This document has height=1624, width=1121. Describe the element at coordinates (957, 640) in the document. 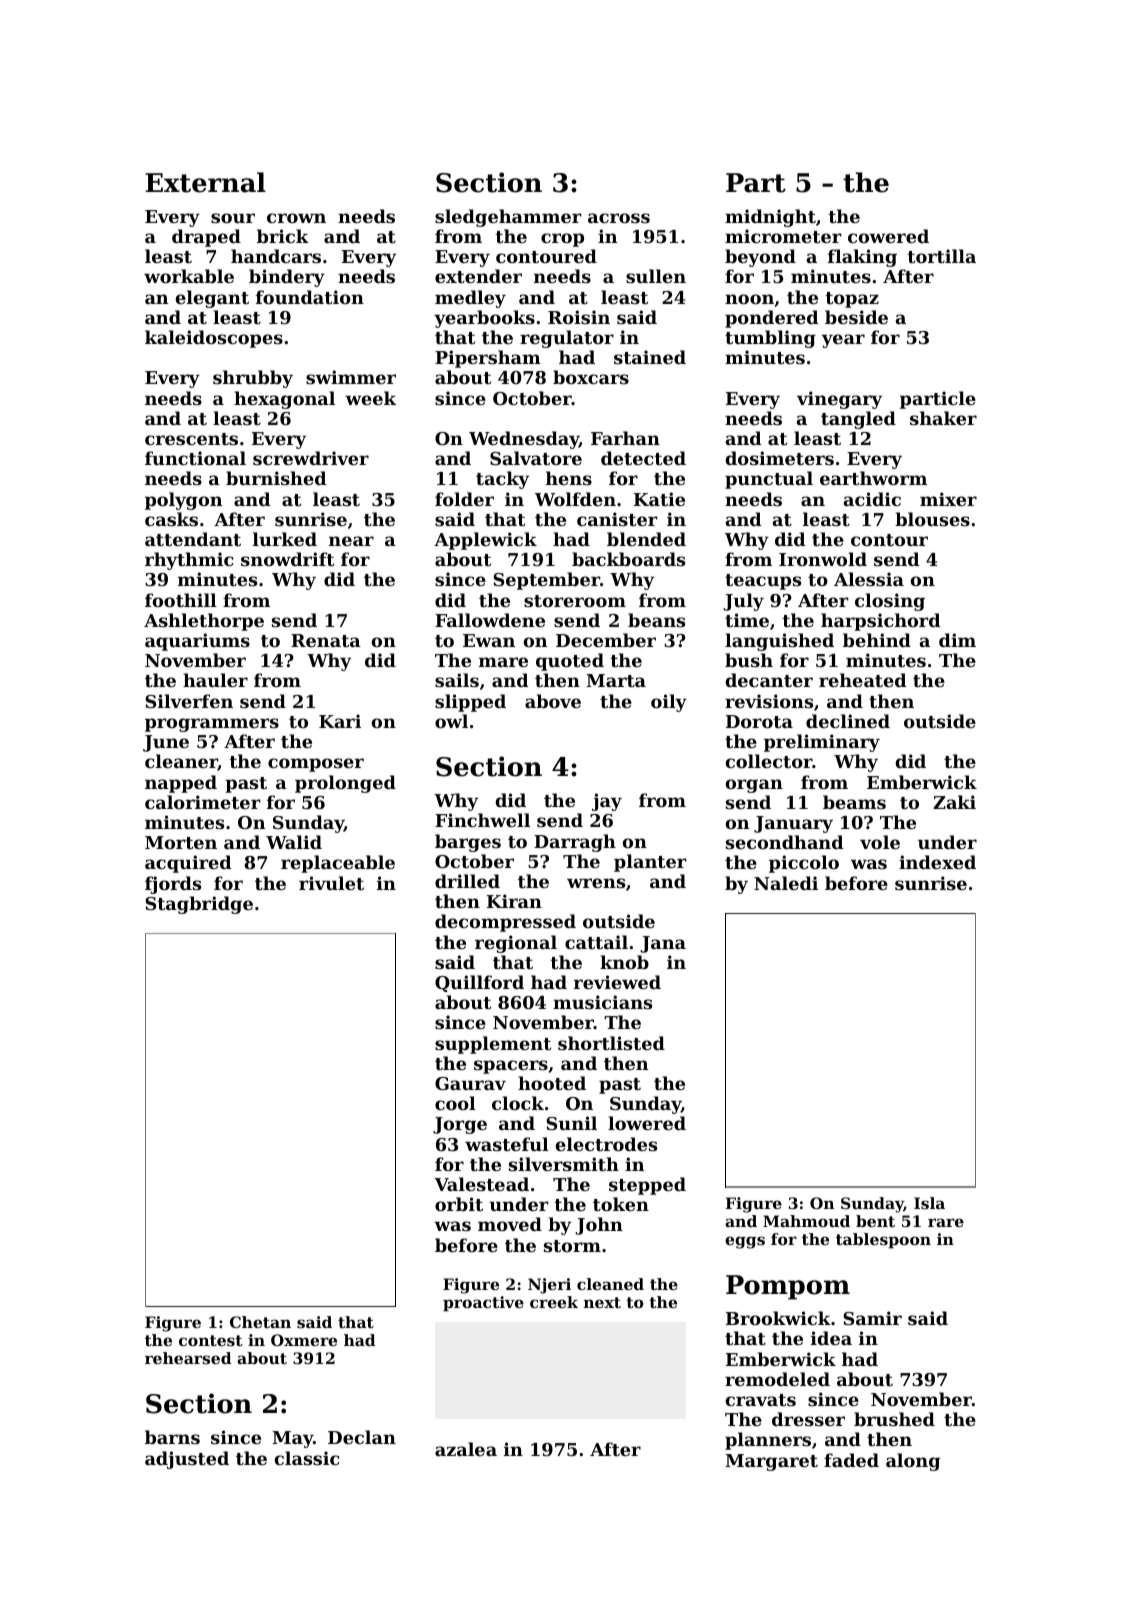

I see `dim` at that location.
